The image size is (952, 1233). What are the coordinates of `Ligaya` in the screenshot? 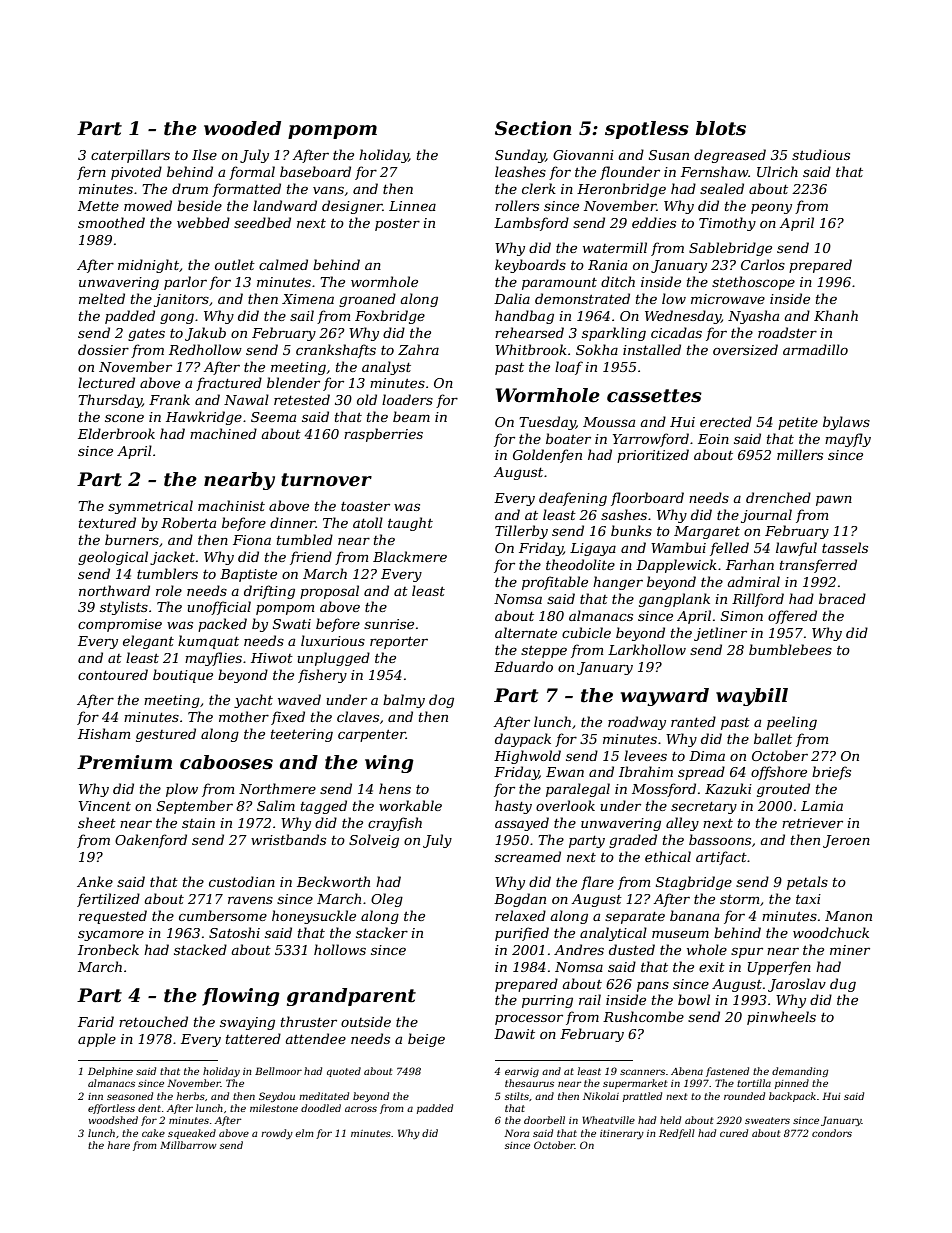 It's located at (593, 549).
